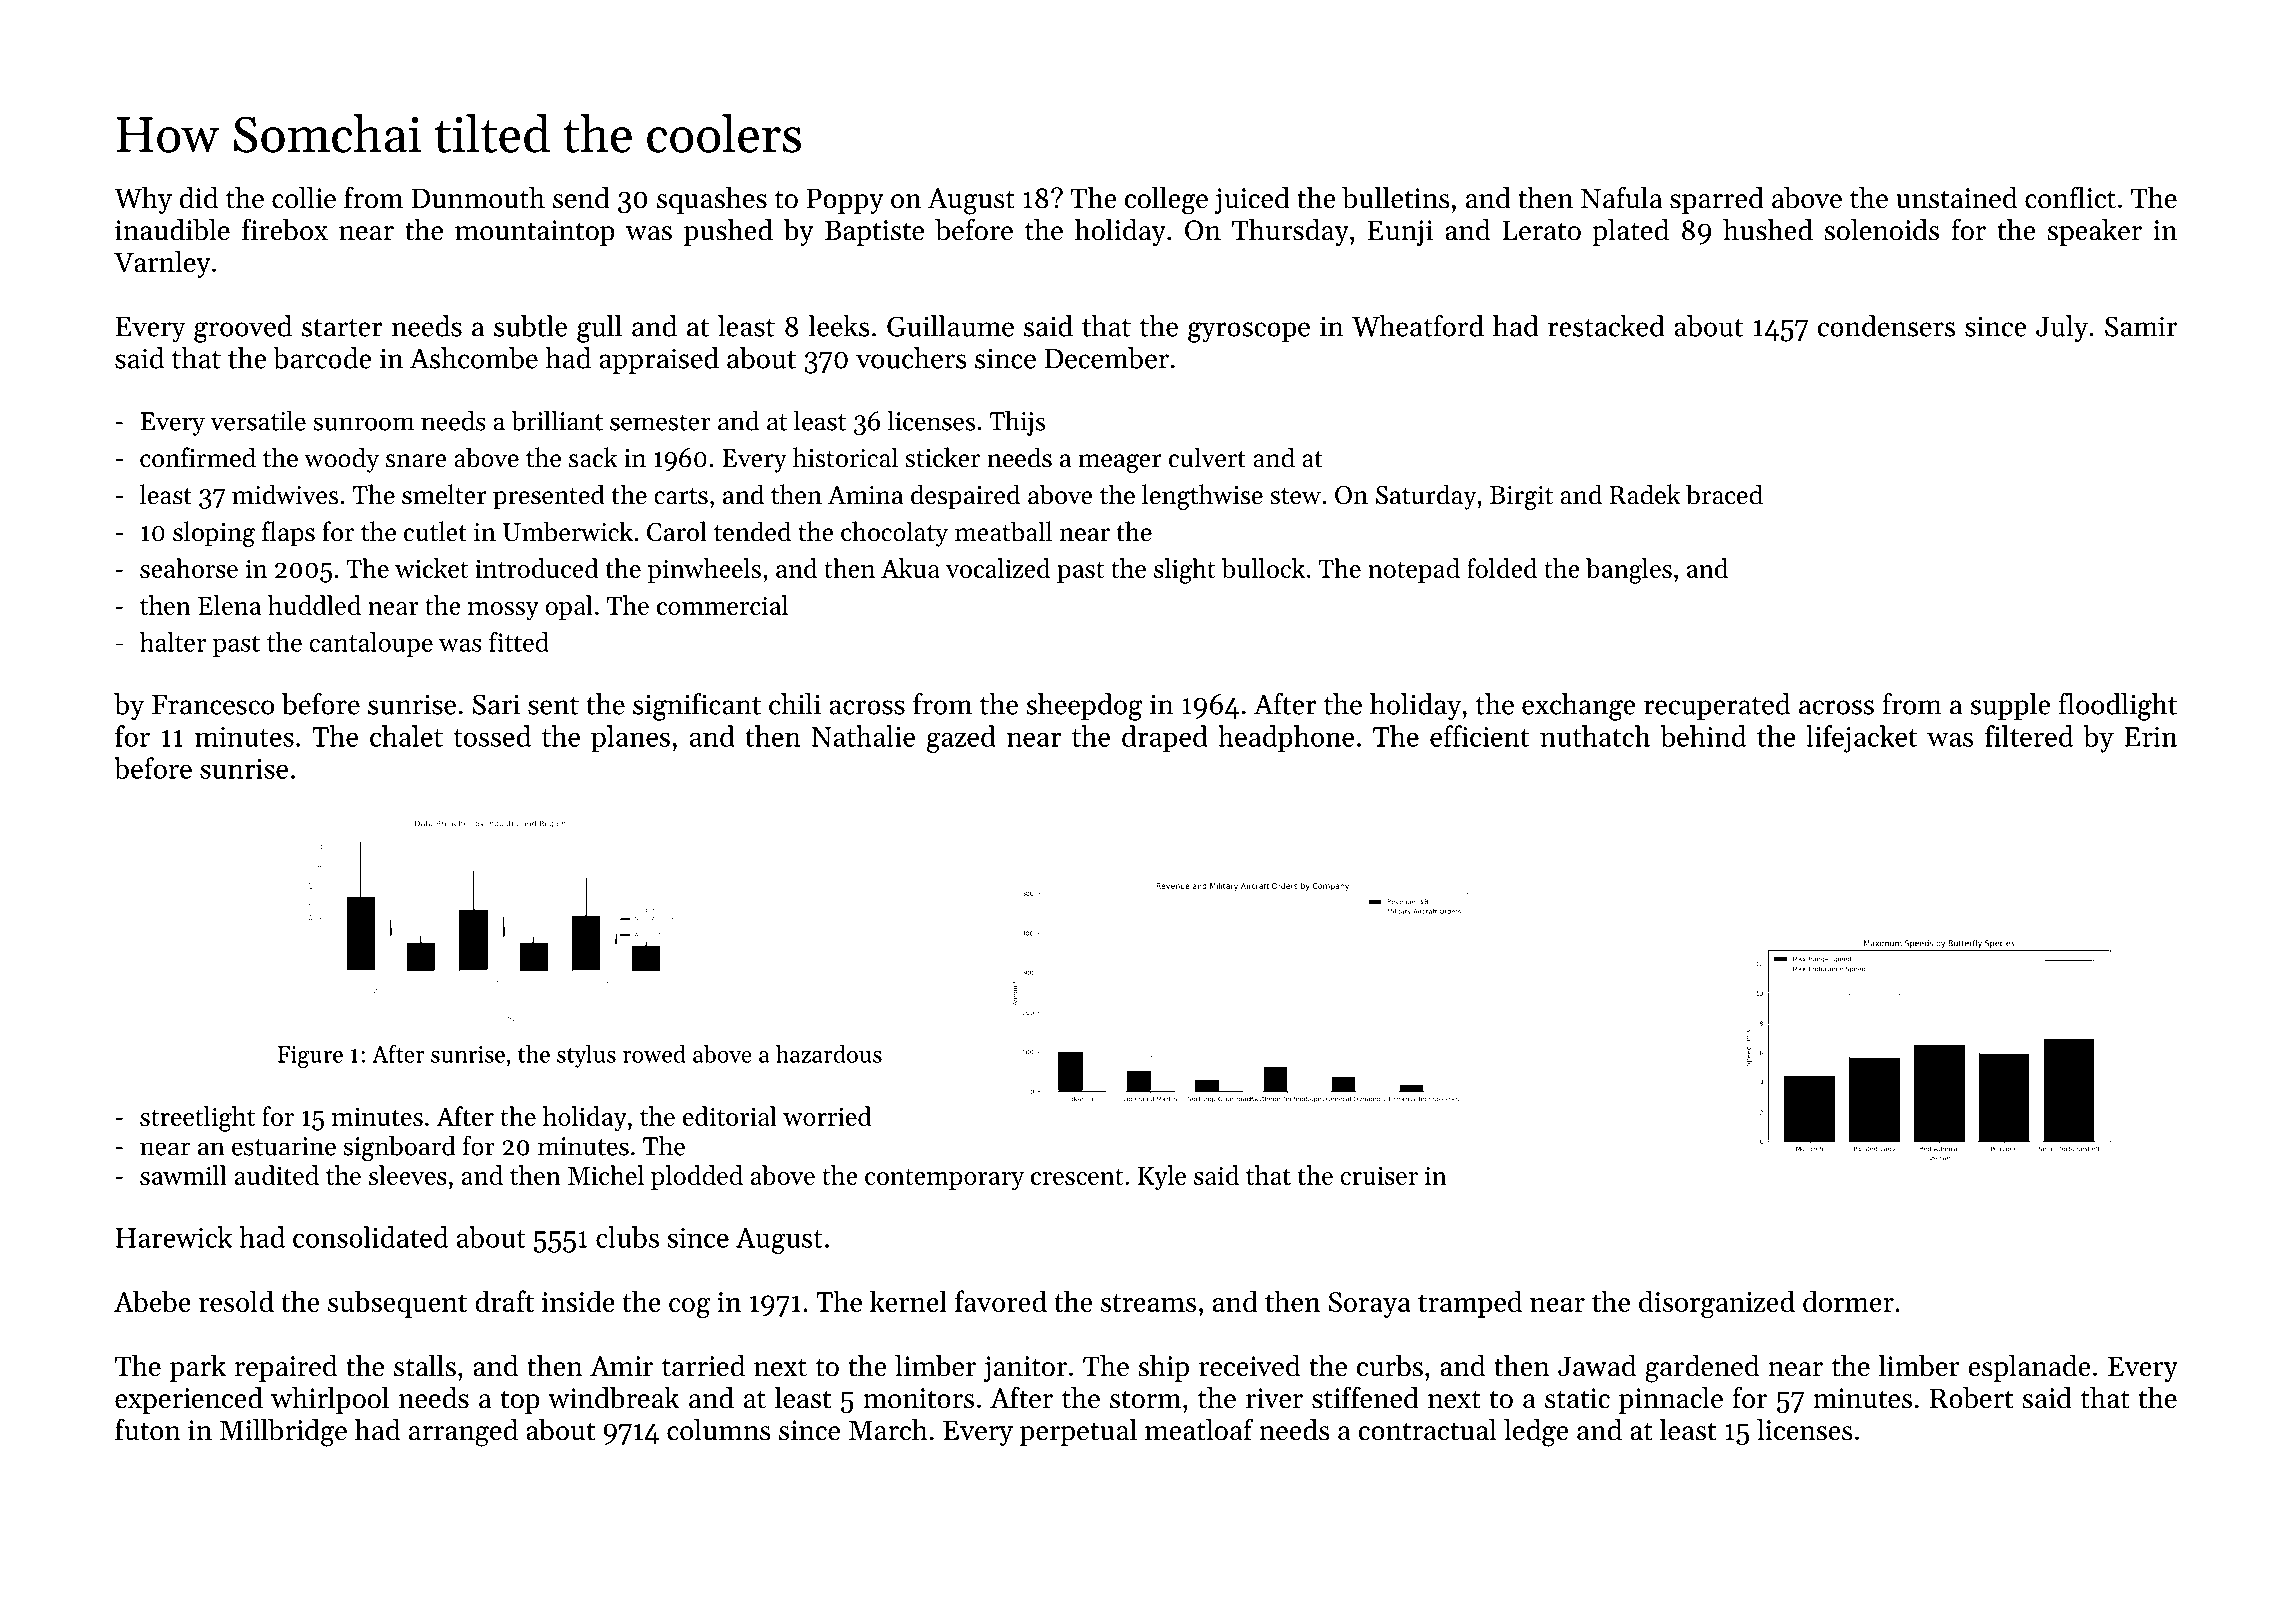 The image size is (2292, 1620). Describe the element at coordinates (2150, 737) in the screenshot. I see `Erin` at that location.
